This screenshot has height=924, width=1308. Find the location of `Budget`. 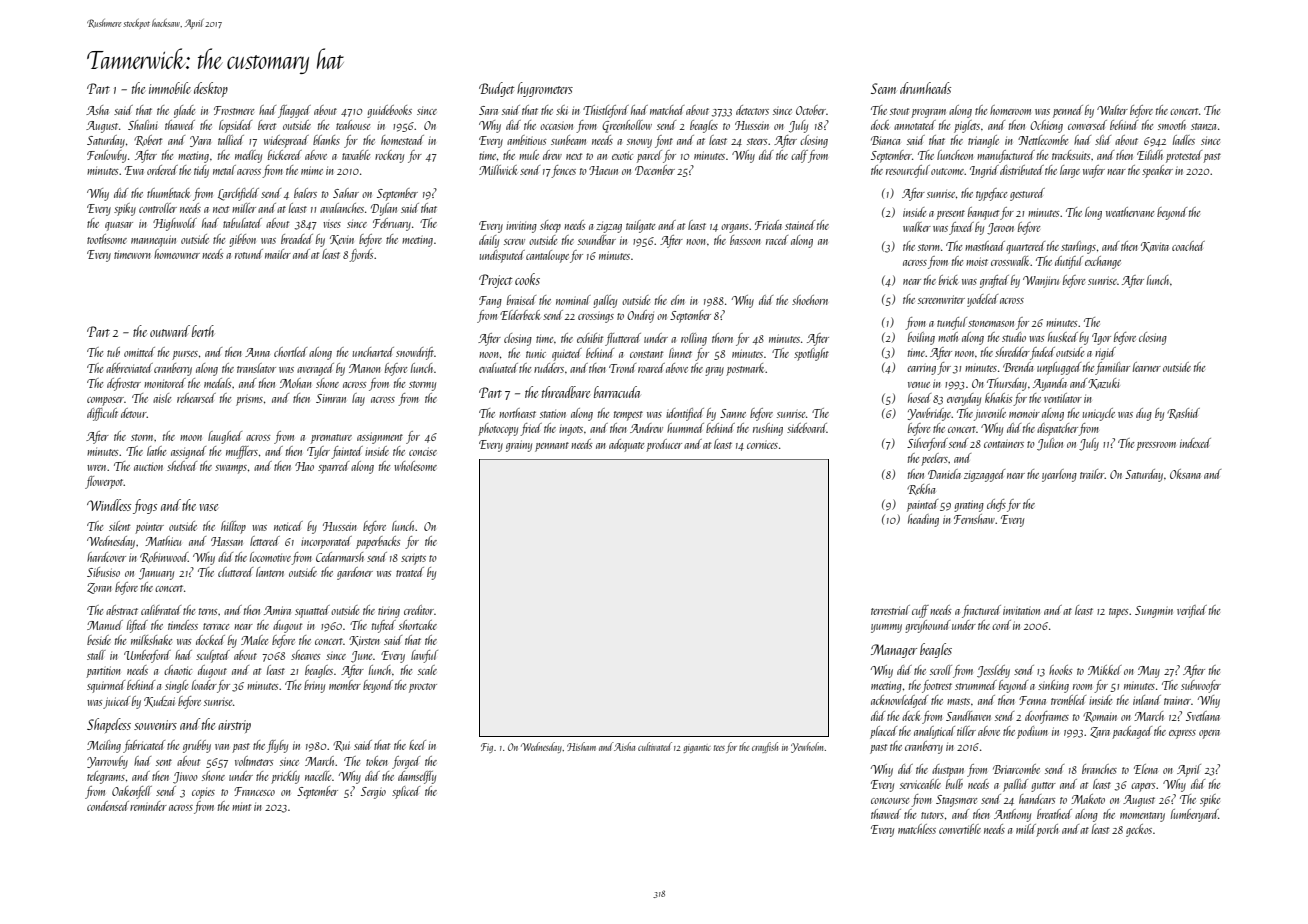

Budget is located at coordinates (497, 89).
